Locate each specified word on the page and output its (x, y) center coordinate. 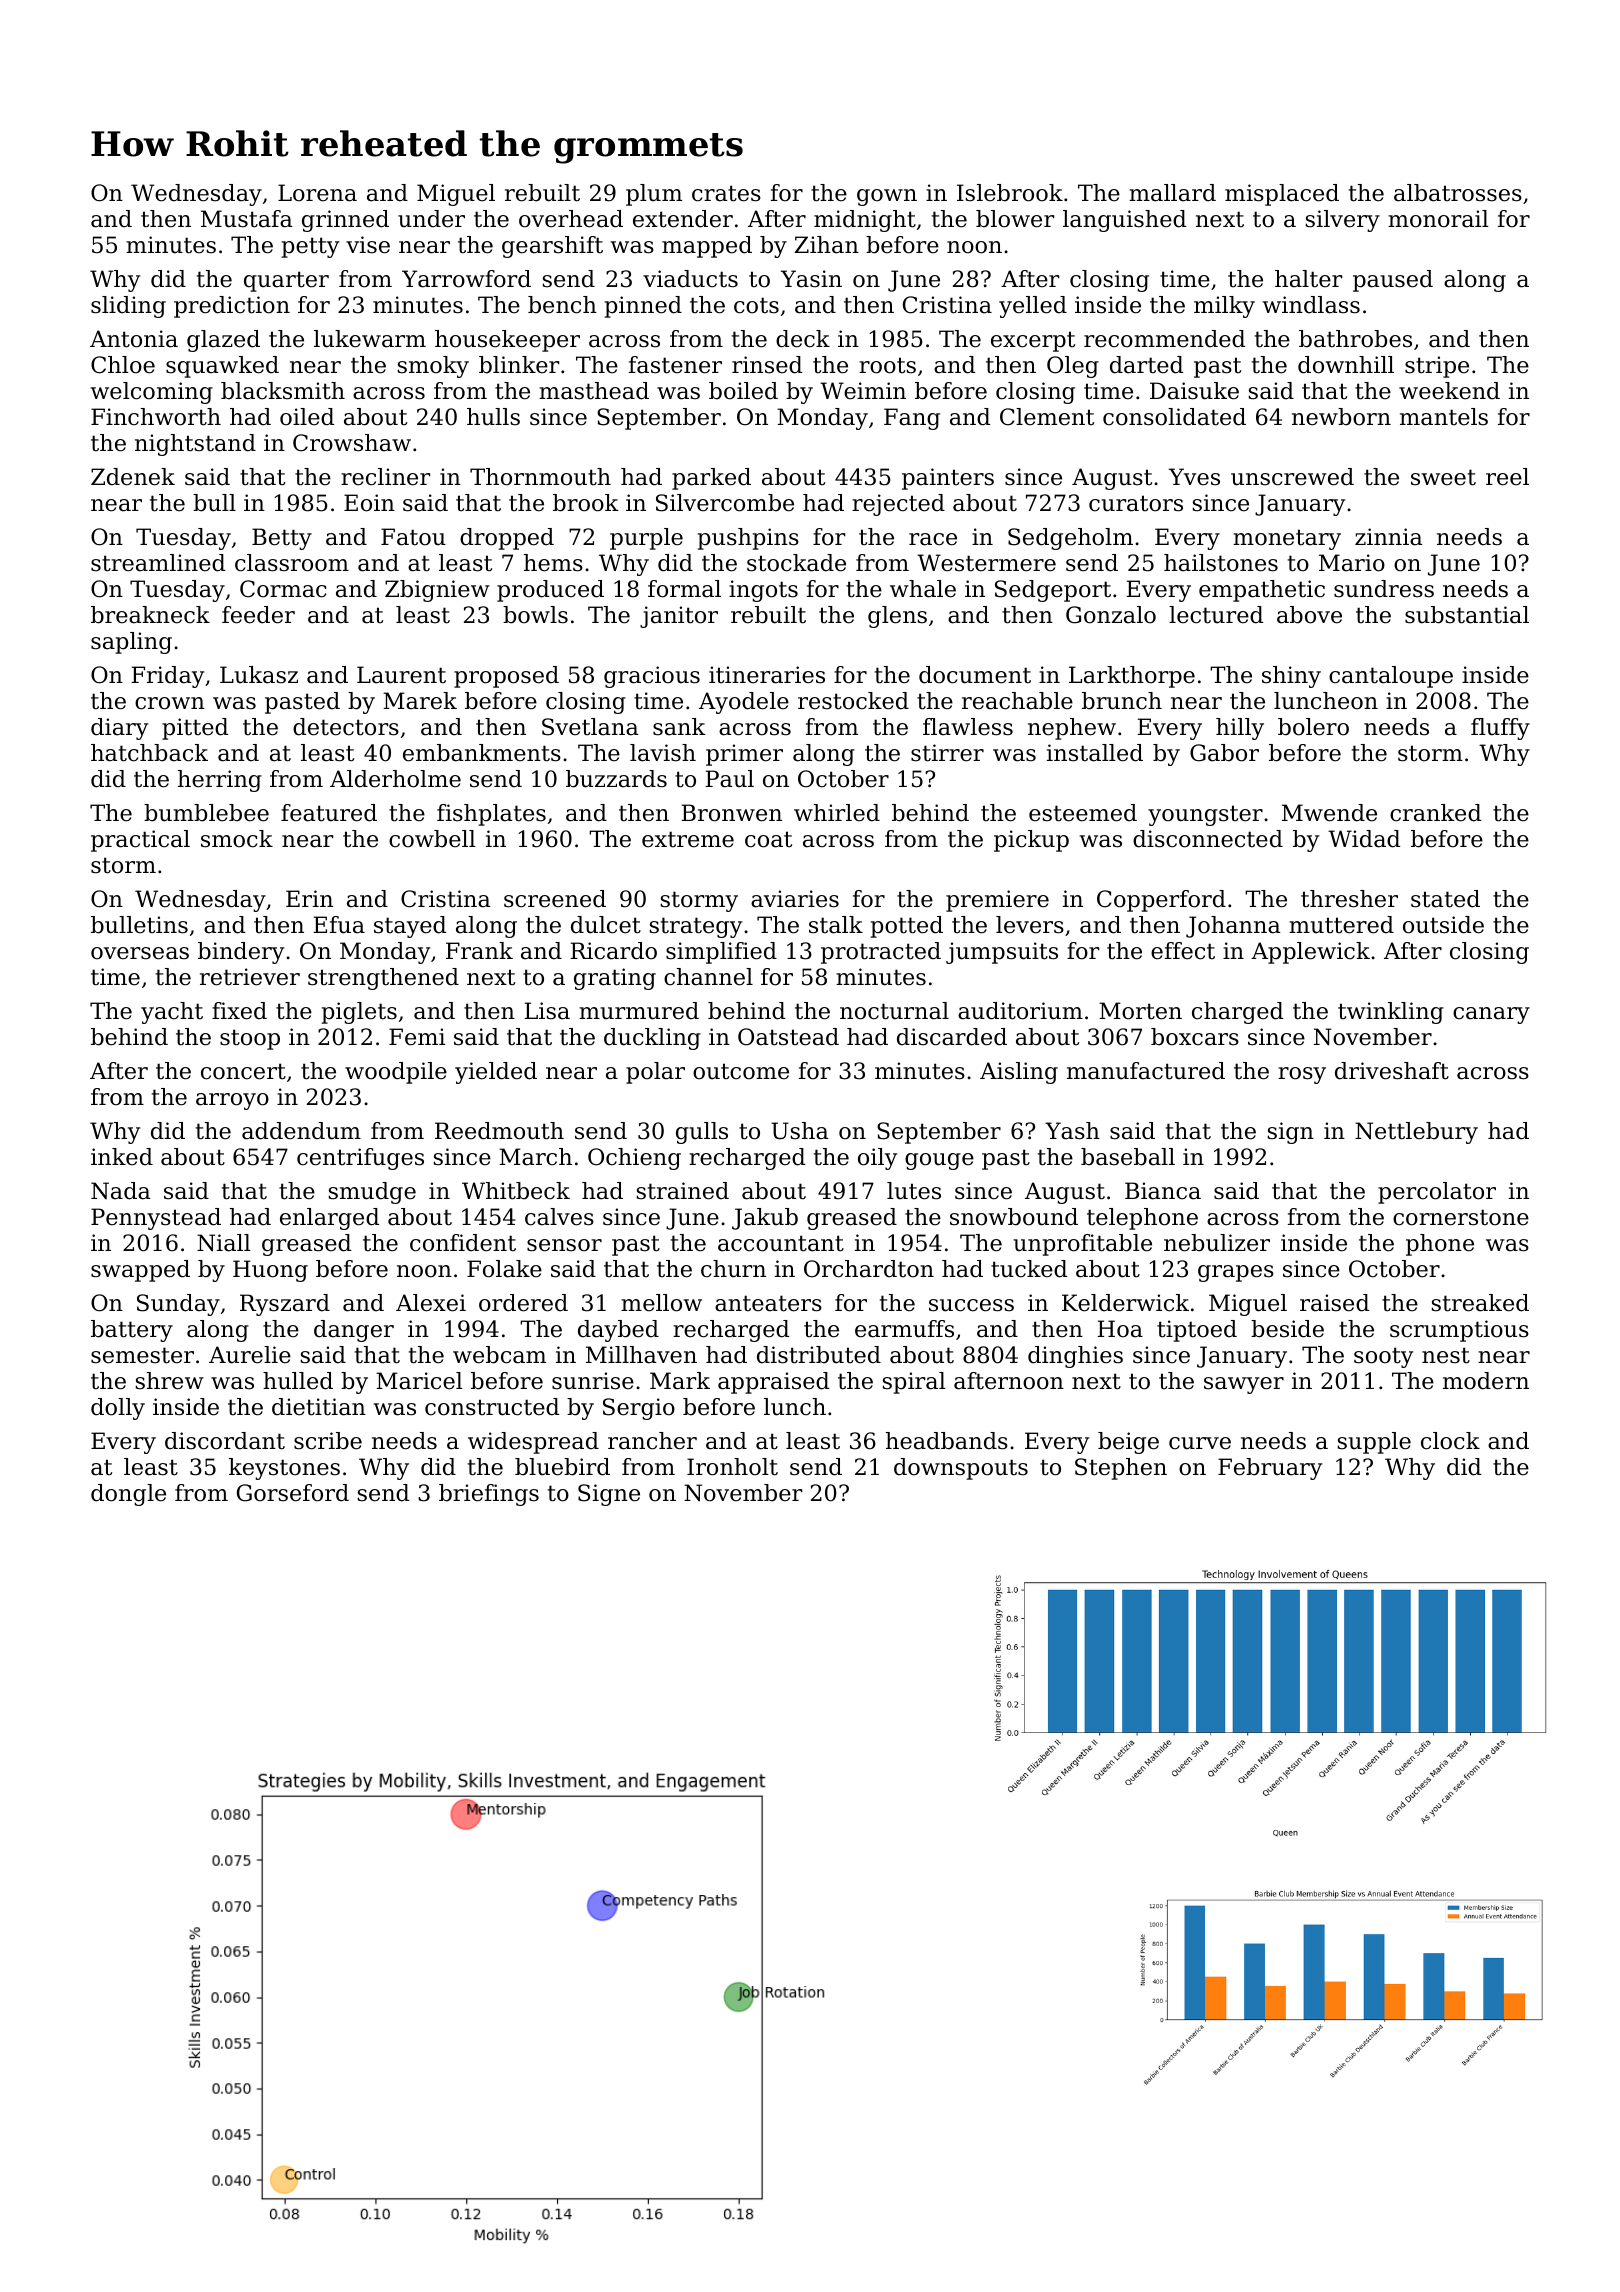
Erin (309, 898)
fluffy (1500, 729)
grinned (345, 221)
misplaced (1282, 195)
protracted (881, 953)
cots (756, 305)
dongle (128, 1495)
